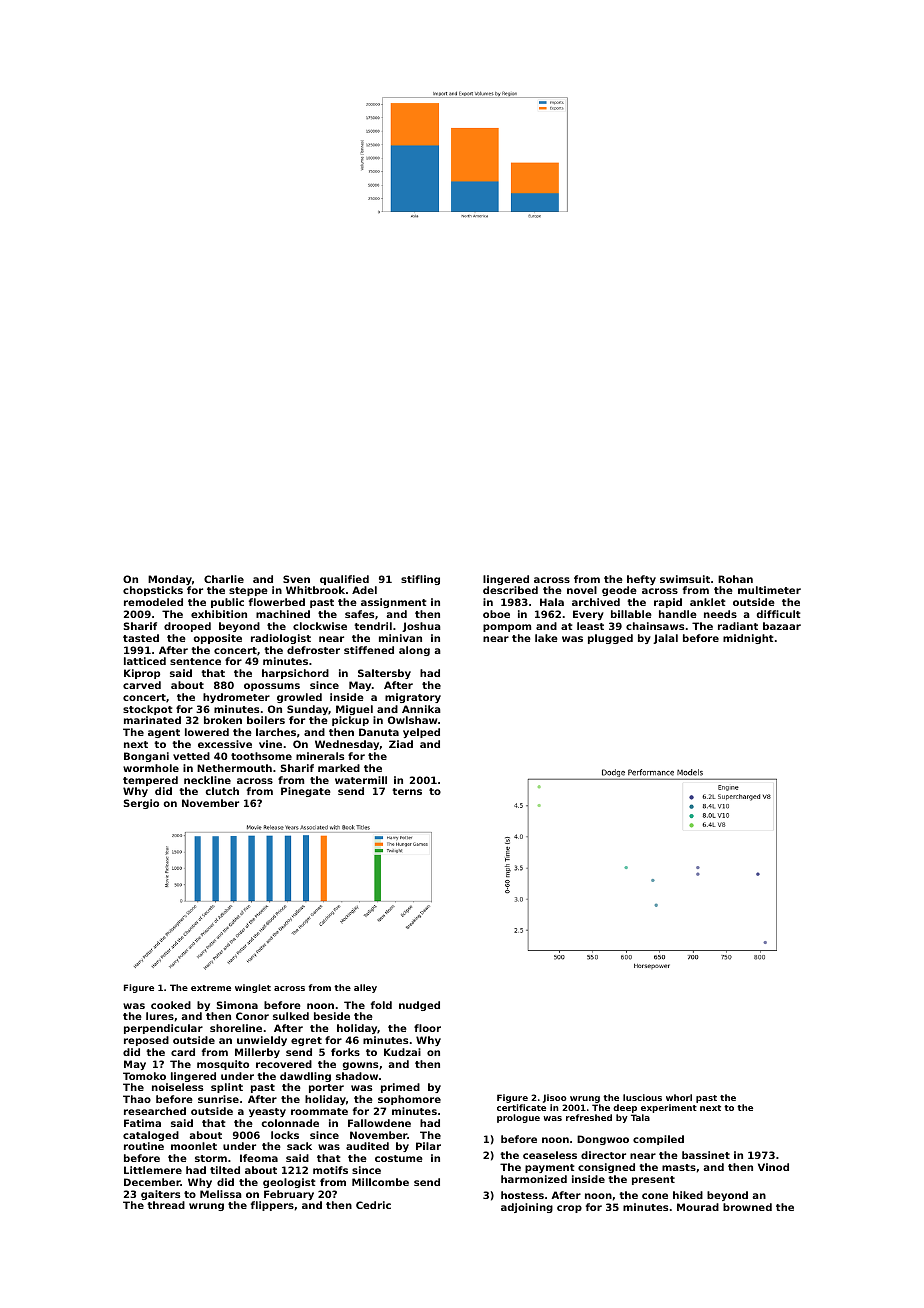 The height and width of the screenshot is (1308, 924). I want to click on terns, so click(407, 791).
